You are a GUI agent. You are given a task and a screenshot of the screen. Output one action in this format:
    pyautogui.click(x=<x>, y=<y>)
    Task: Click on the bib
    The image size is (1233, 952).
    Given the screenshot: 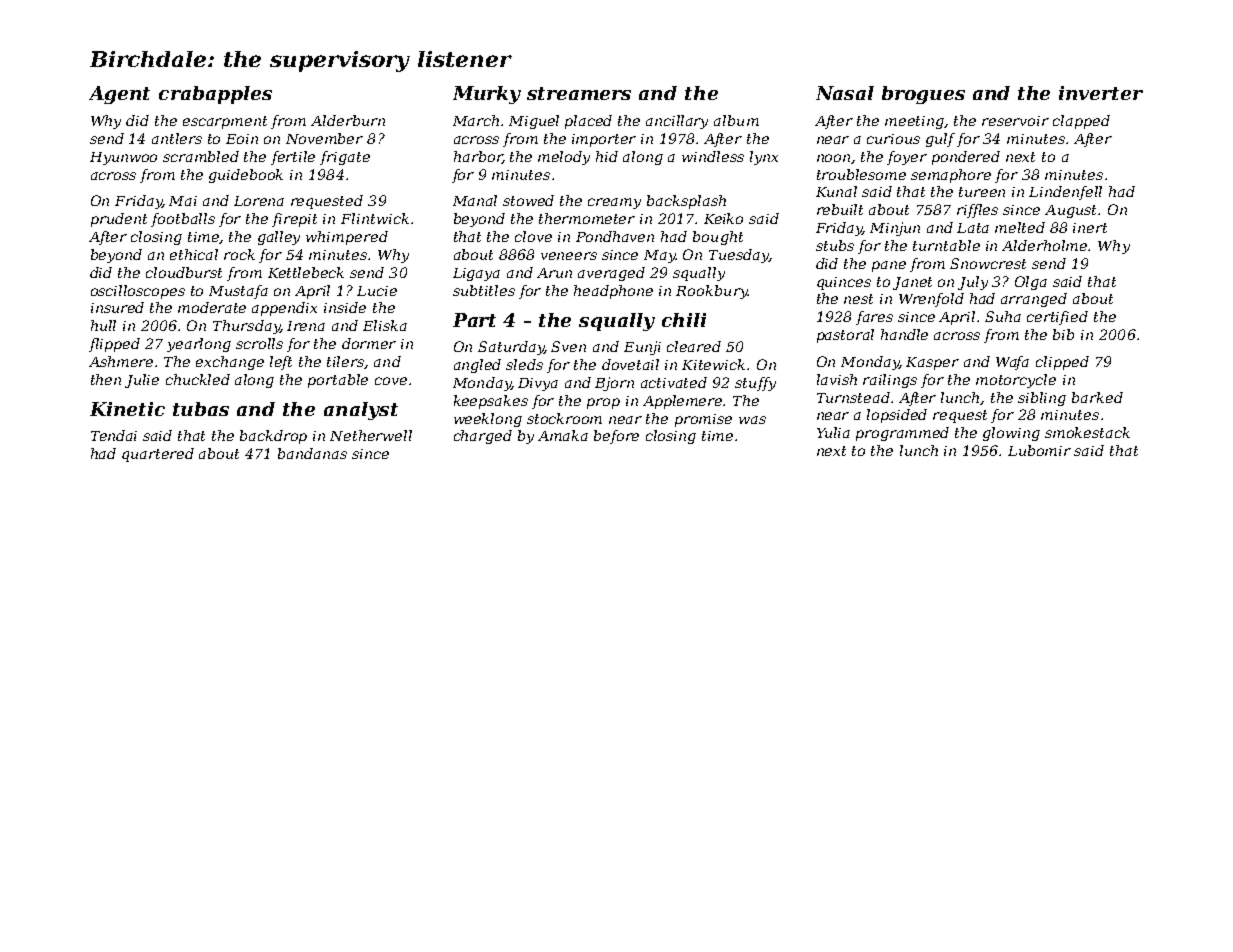 What is the action you would take?
    pyautogui.click(x=1063, y=334)
